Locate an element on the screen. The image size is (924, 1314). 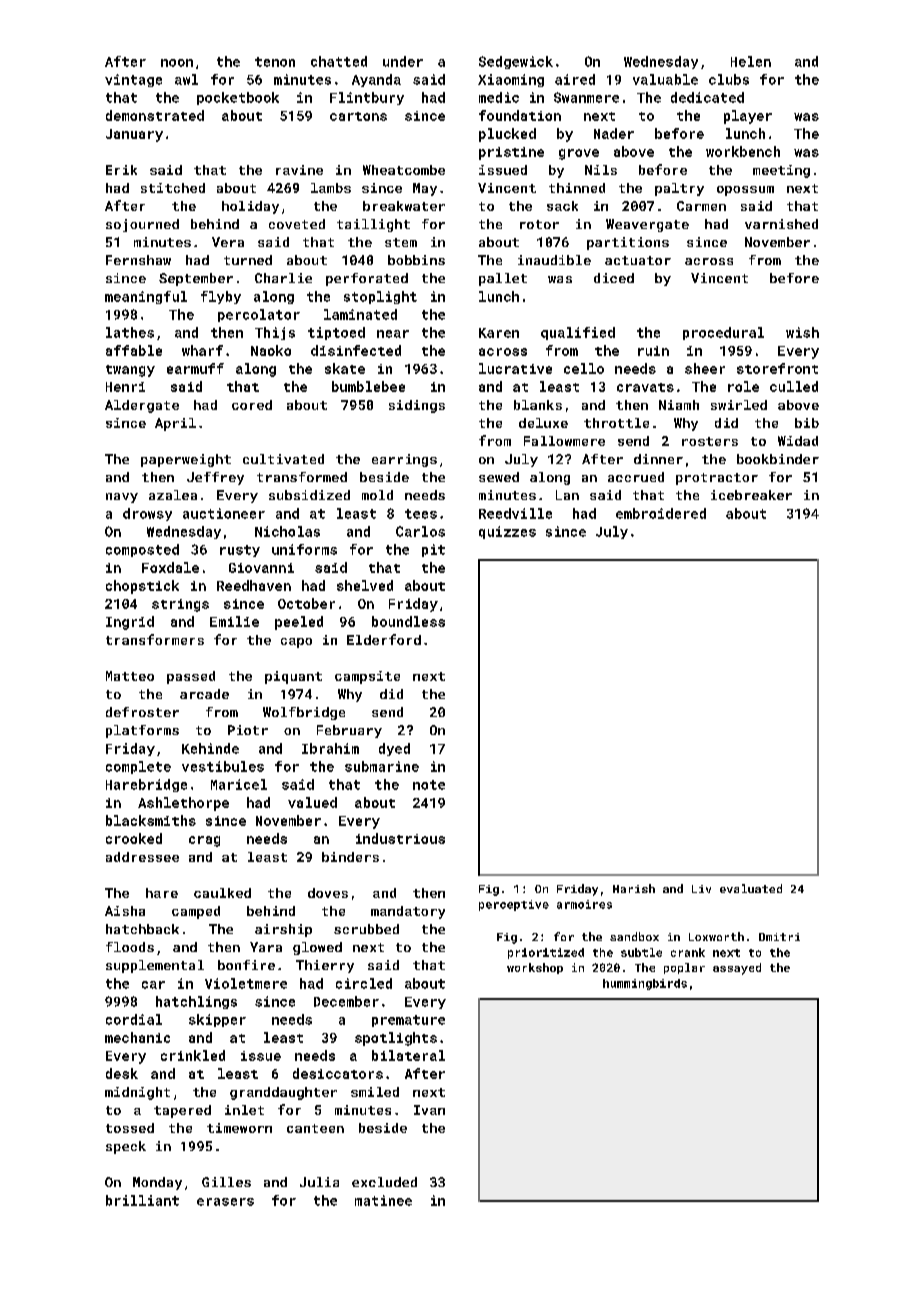
erasers is located at coordinates (225, 1202).
